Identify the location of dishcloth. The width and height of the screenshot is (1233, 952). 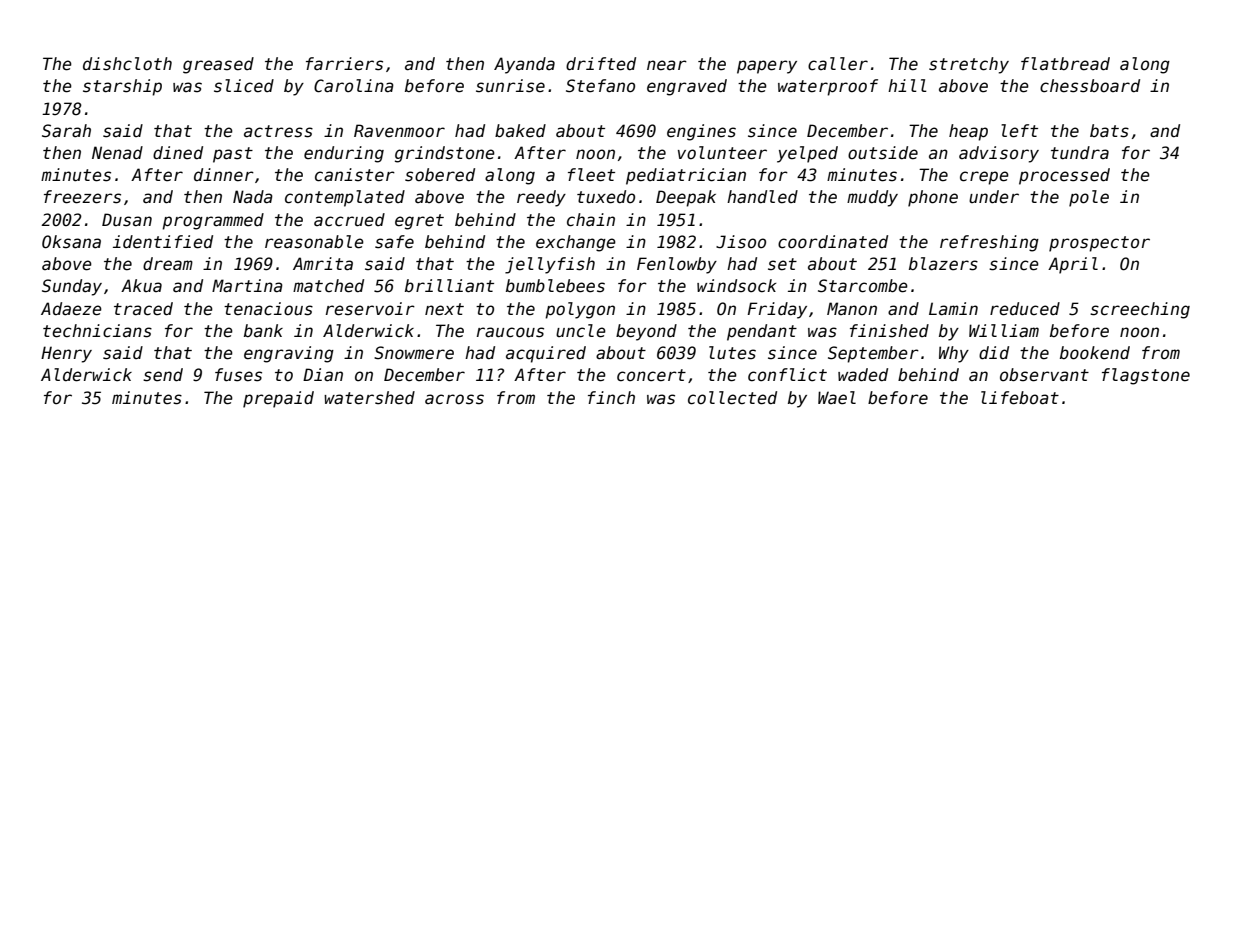
(127, 64).
